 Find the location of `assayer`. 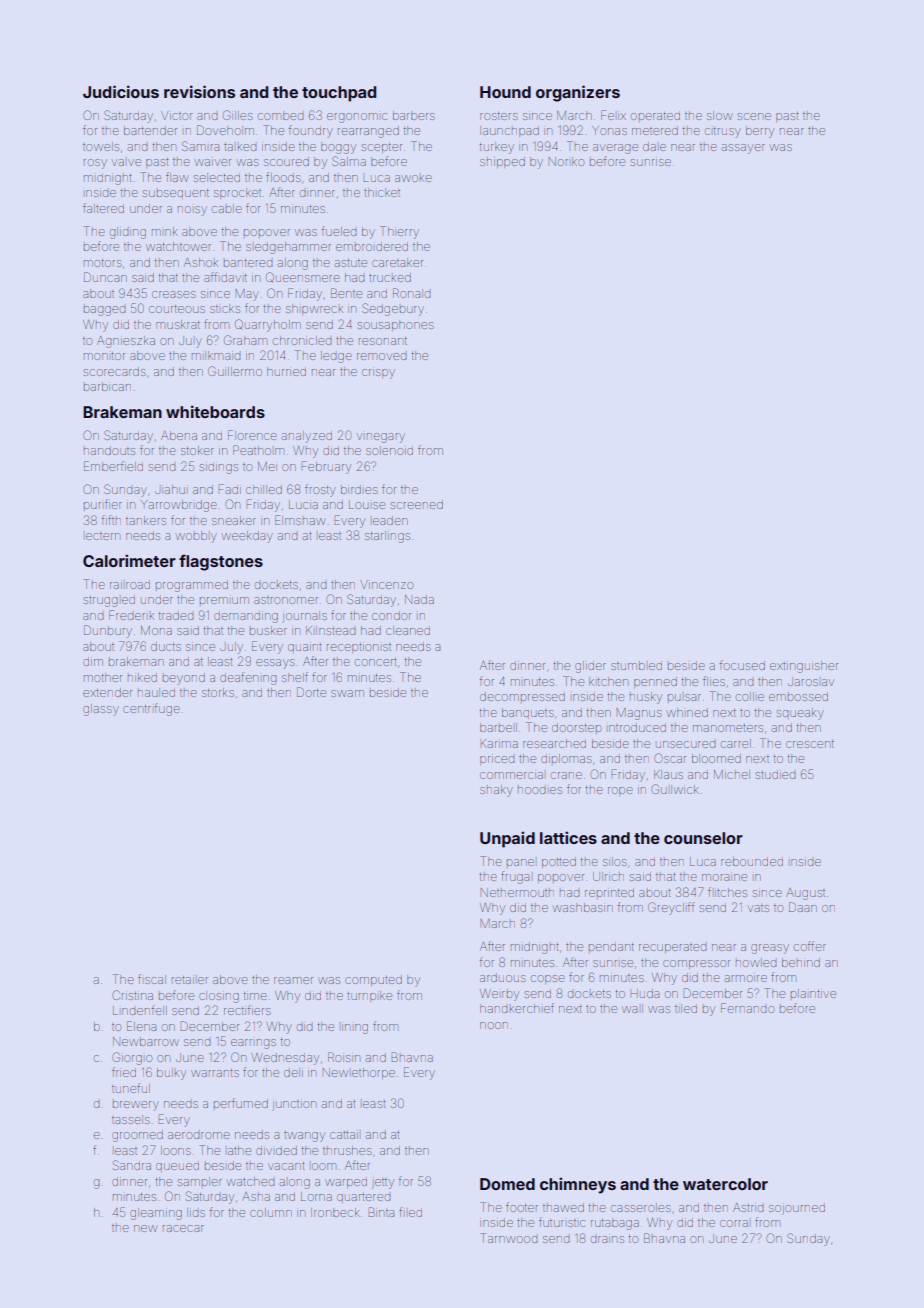

assayer is located at coordinates (743, 149).
